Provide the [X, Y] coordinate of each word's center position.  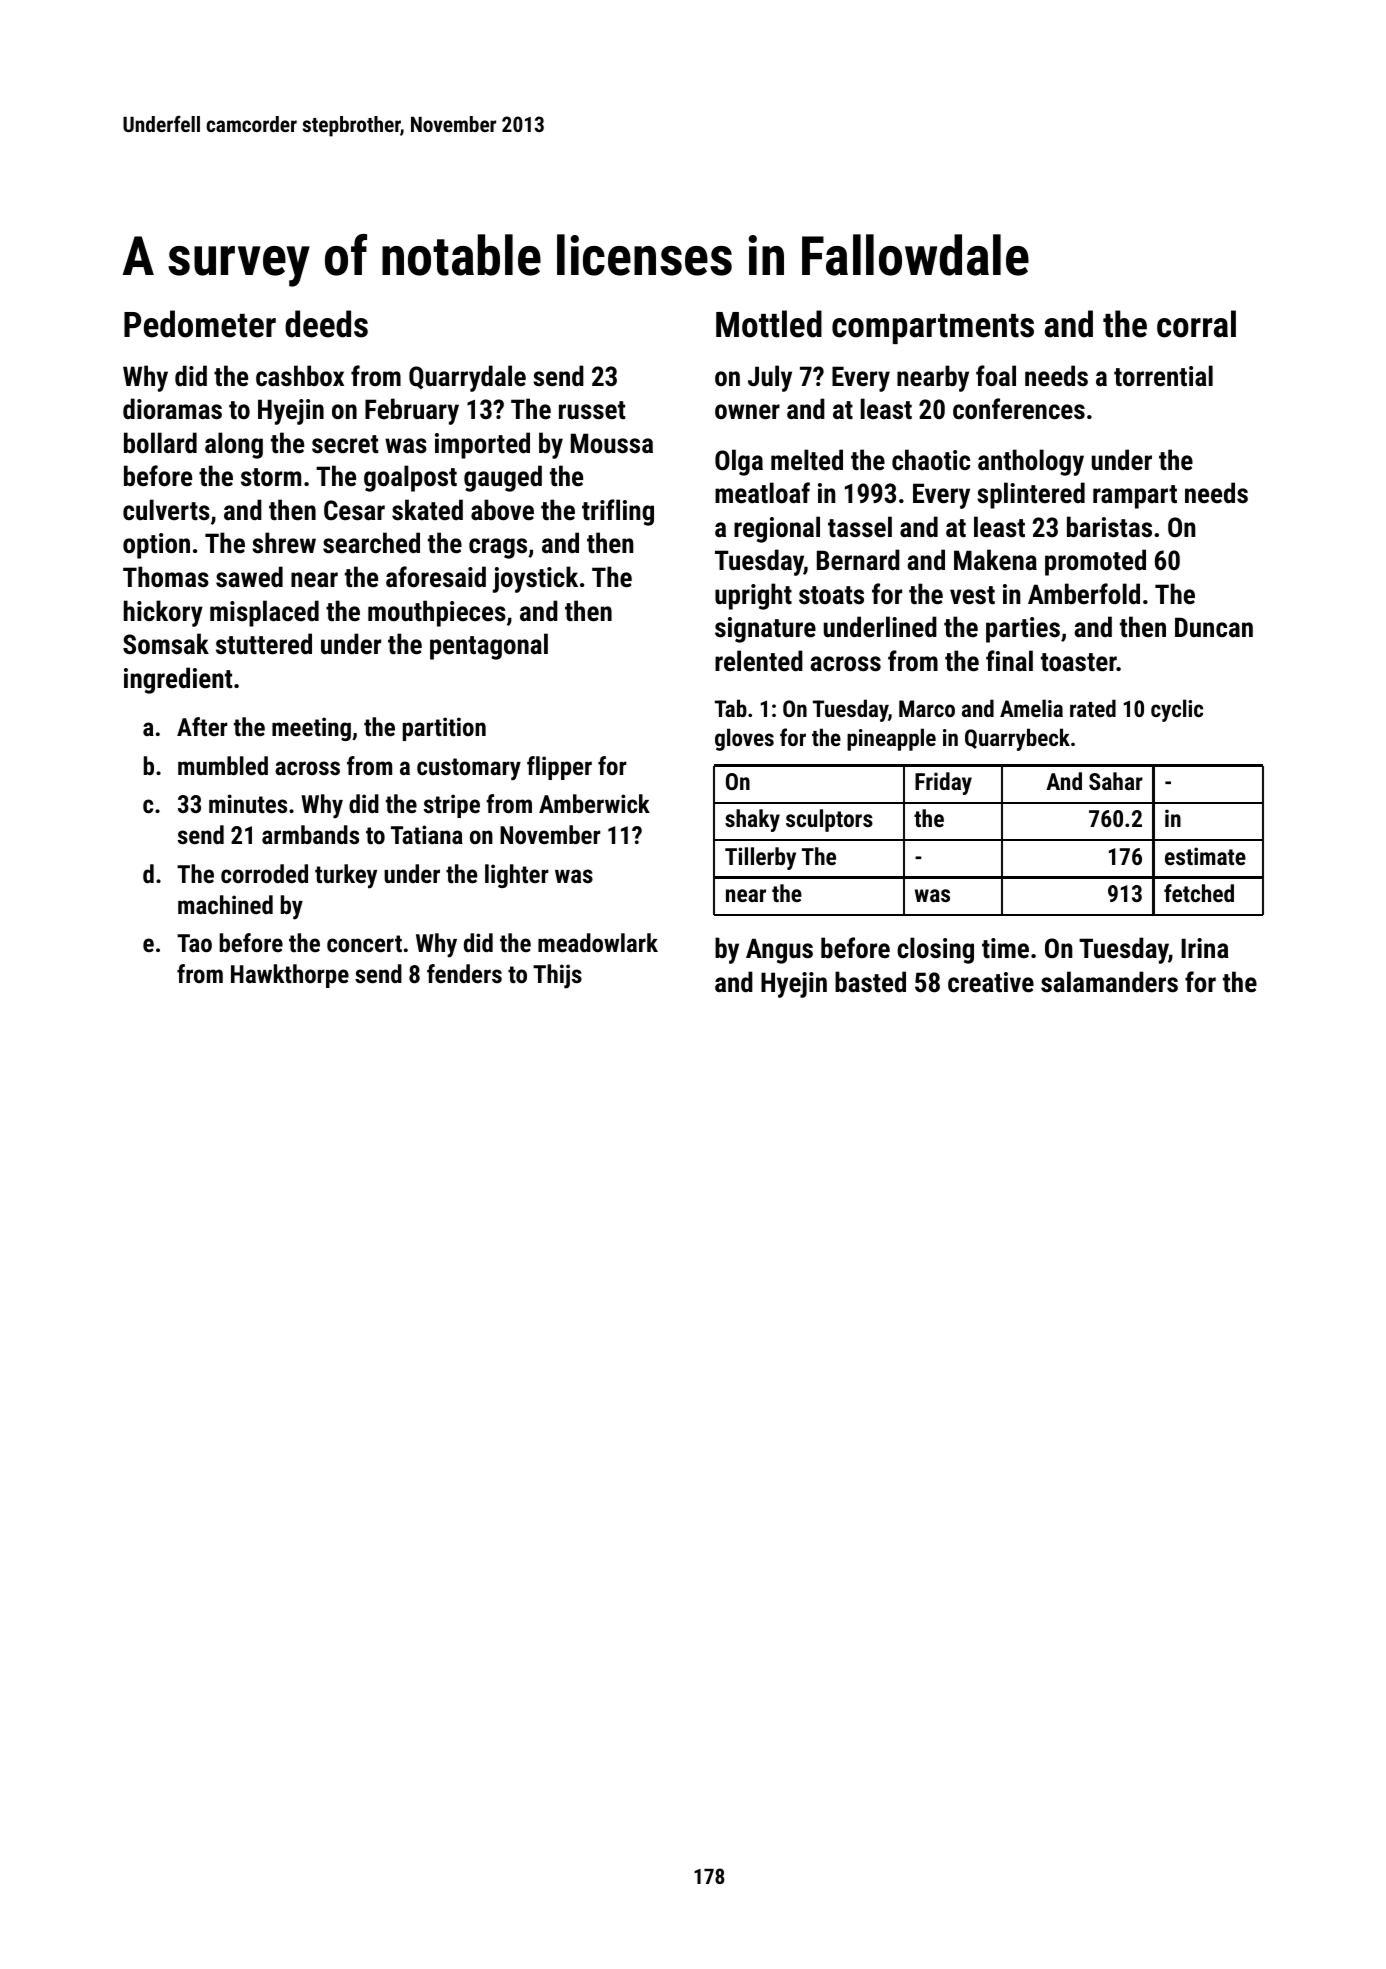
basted [870, 982]
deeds [326, 324]
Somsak [166, 643]
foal [996, 376]
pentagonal [489, 646]
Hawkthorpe [290, 976]
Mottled [769, 324]
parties [1023, 630]
